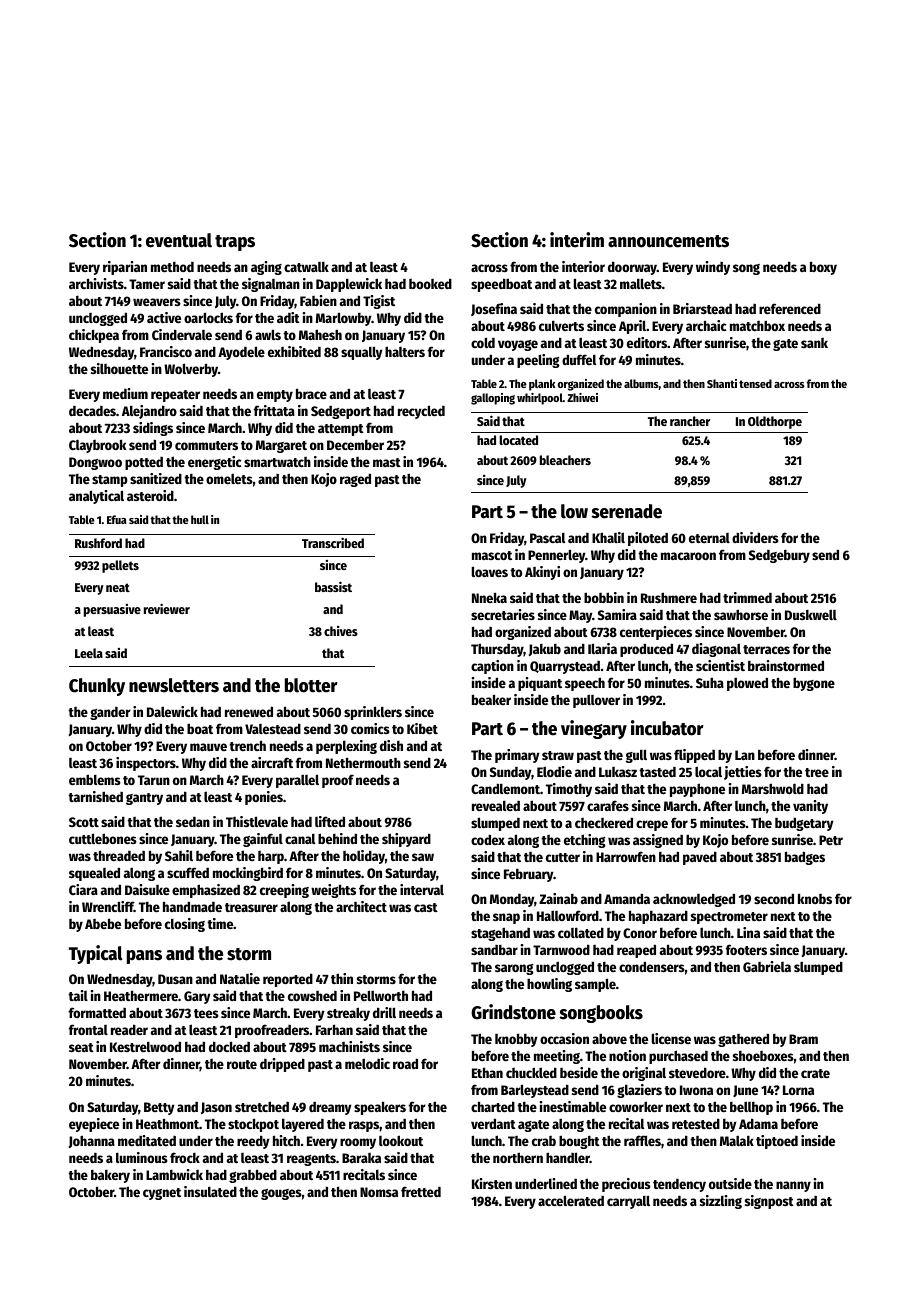  I want to click on voyage, so click(518, 345).
